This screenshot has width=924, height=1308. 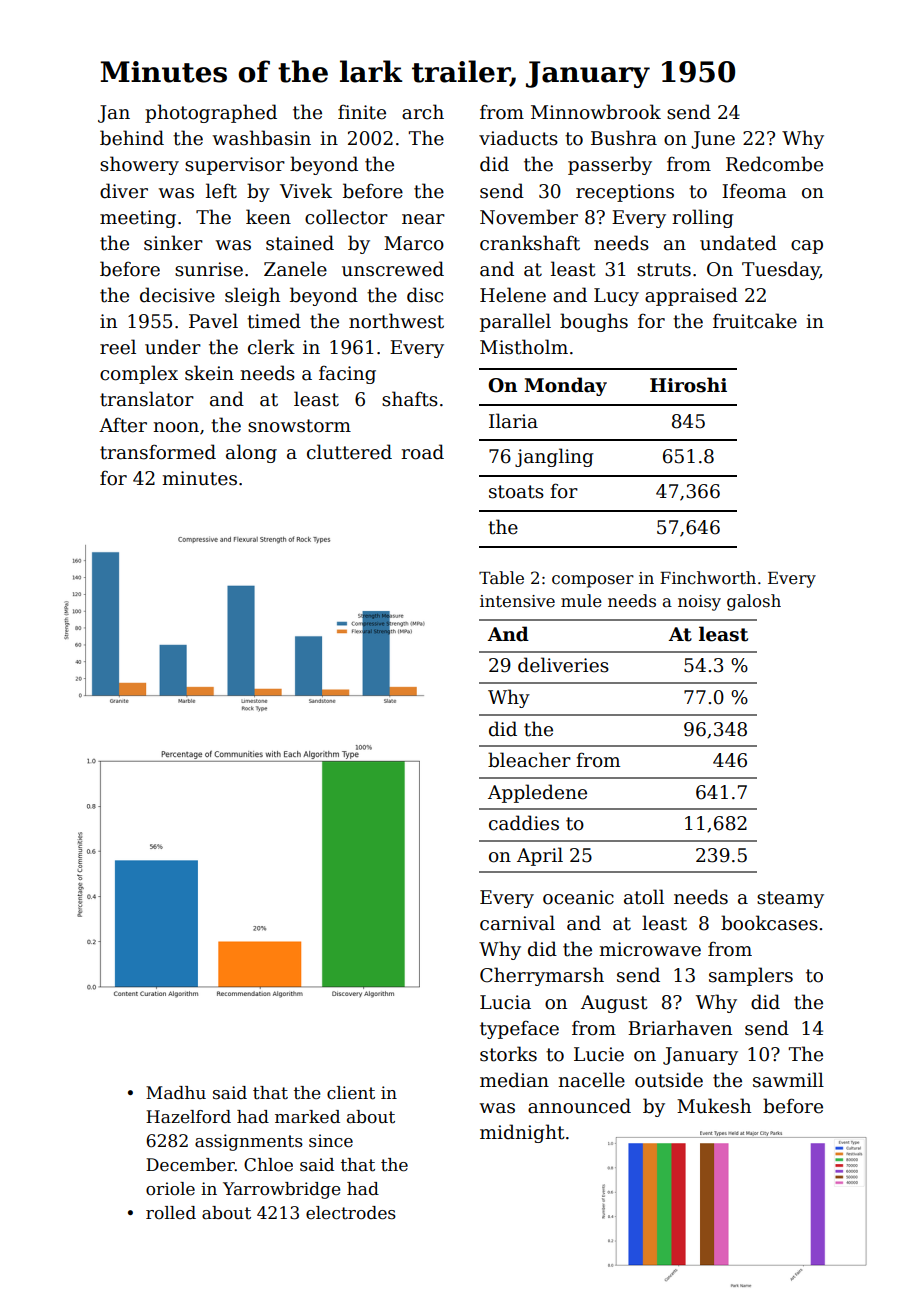 What do you see at coordinates (703, 218) in the screenshot?
I see `rolling` at bounding box center [703, 218].
